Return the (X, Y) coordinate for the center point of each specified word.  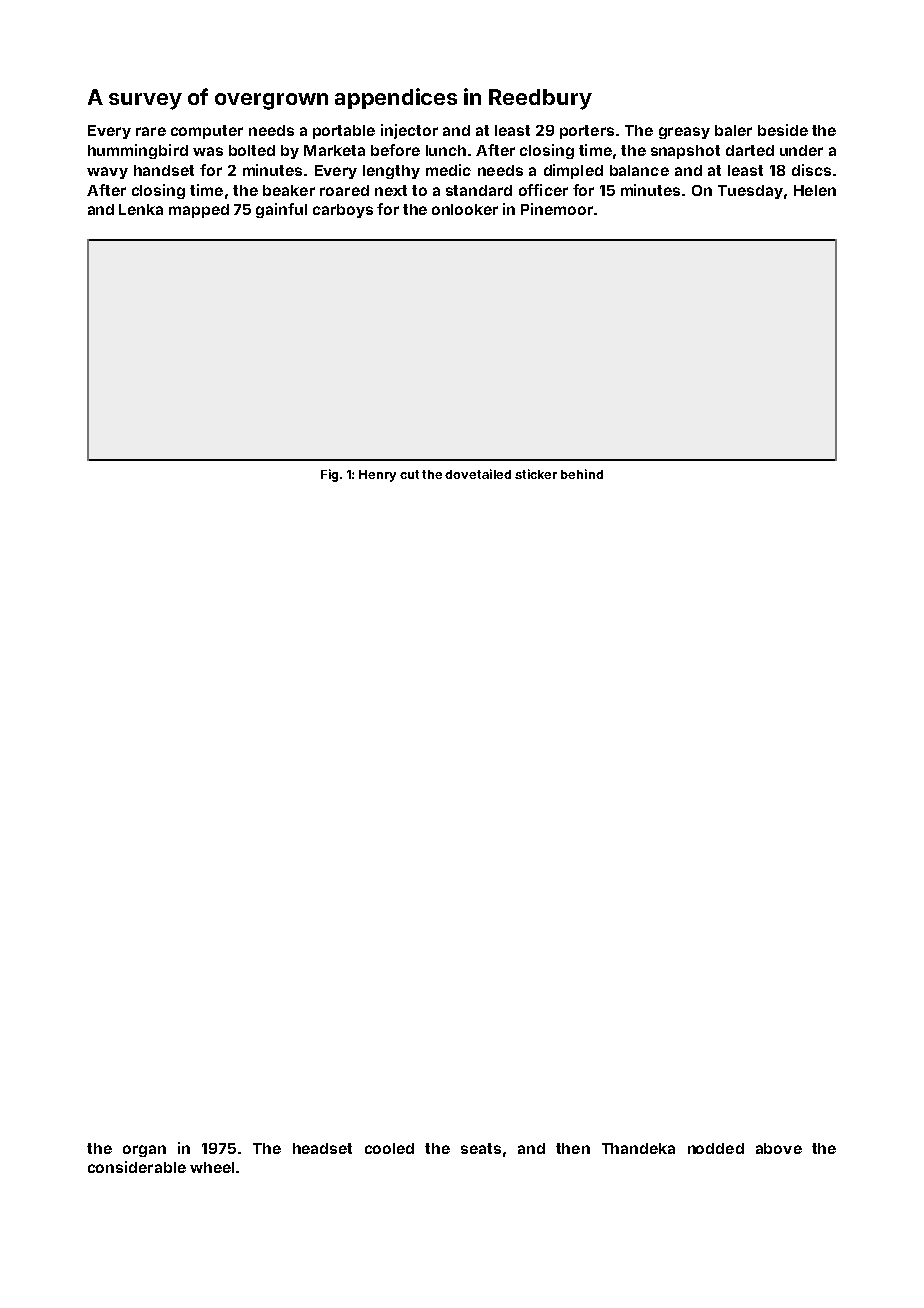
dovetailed (478, 474)
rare (151, 131)
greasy (684, 133)
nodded (716, 1148)
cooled (389, 1148)
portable (344, 132)
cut (409, 474)
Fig (329, 475)
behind (582, 474)
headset (322, 1148)
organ (144, 1151)
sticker (536, 474)
